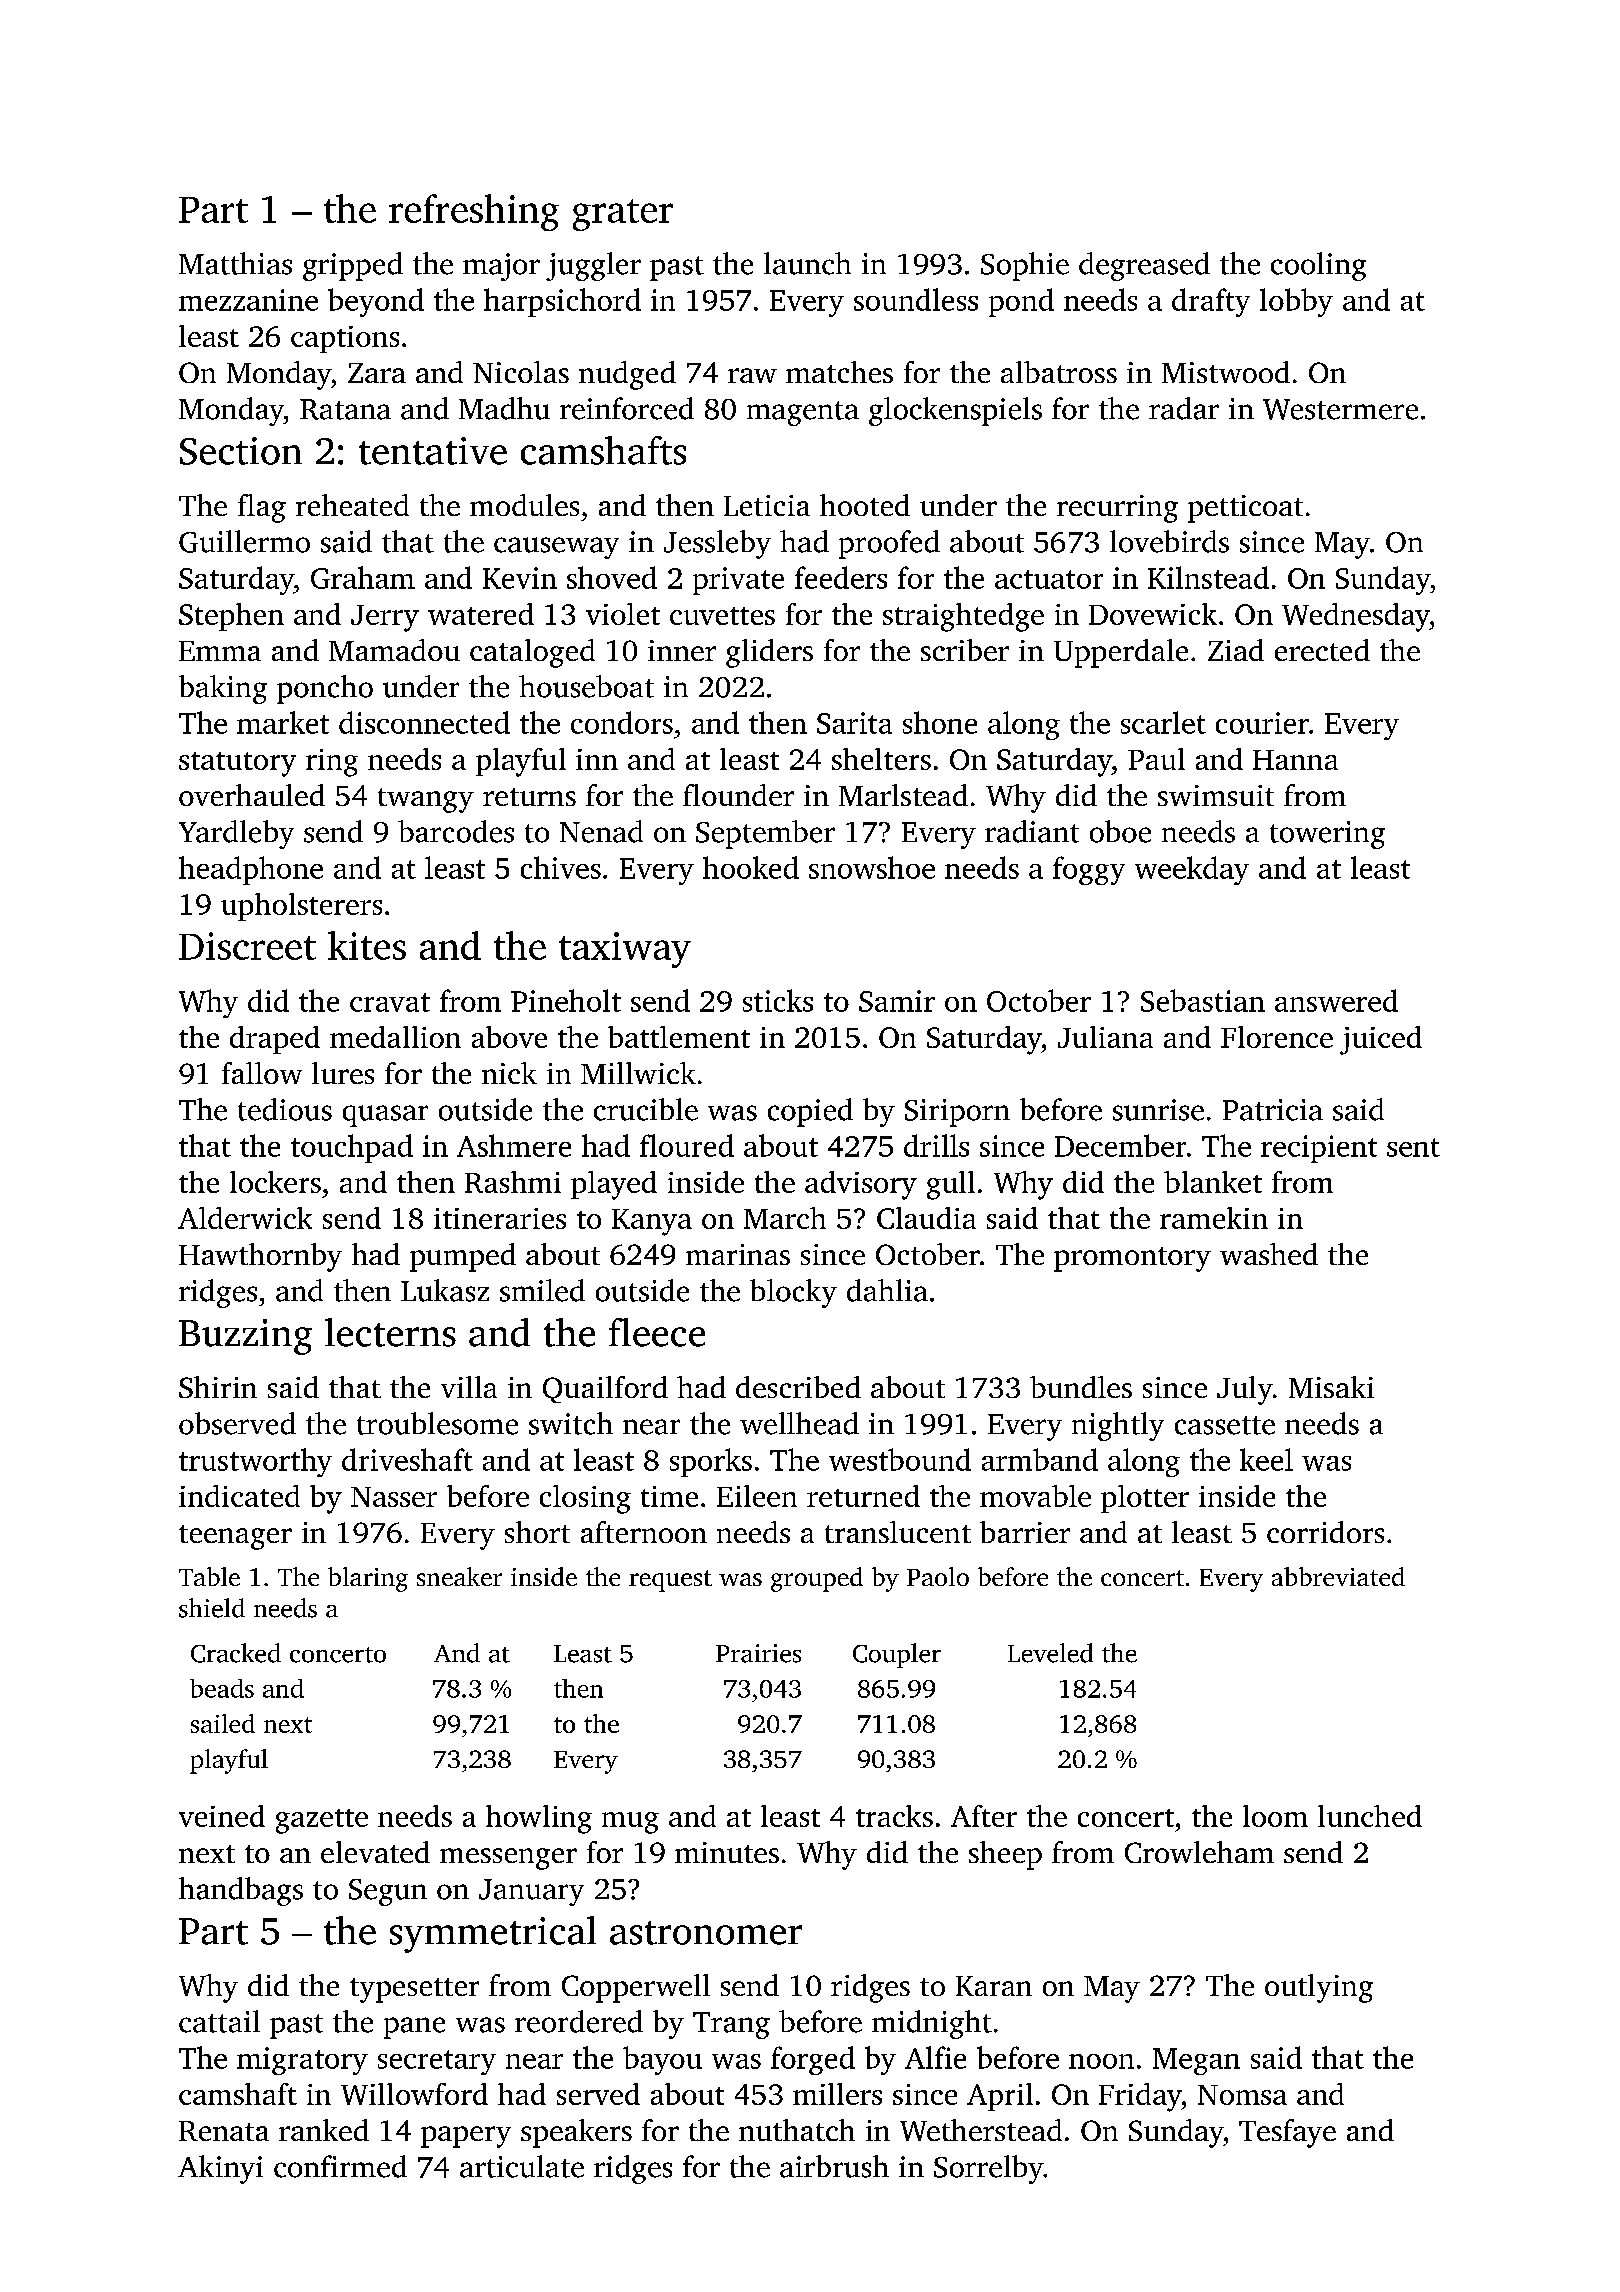  What do you see at coordinates (872, 867) in the screenshot?
I see `snowshoe` at bounding box center [872, 867].
